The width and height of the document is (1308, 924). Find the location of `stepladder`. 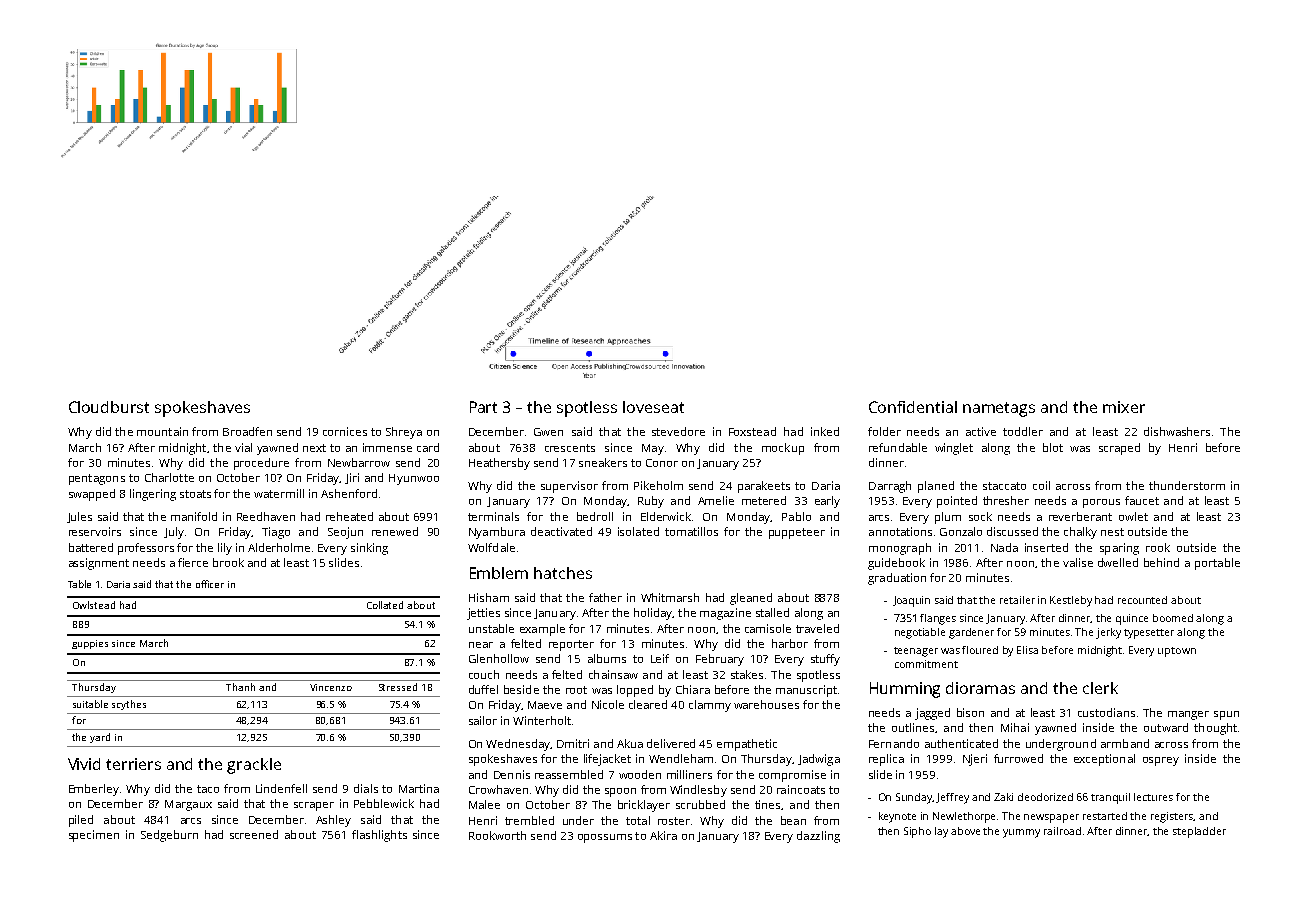

stepladder is located at coordinates (1199, 832).
